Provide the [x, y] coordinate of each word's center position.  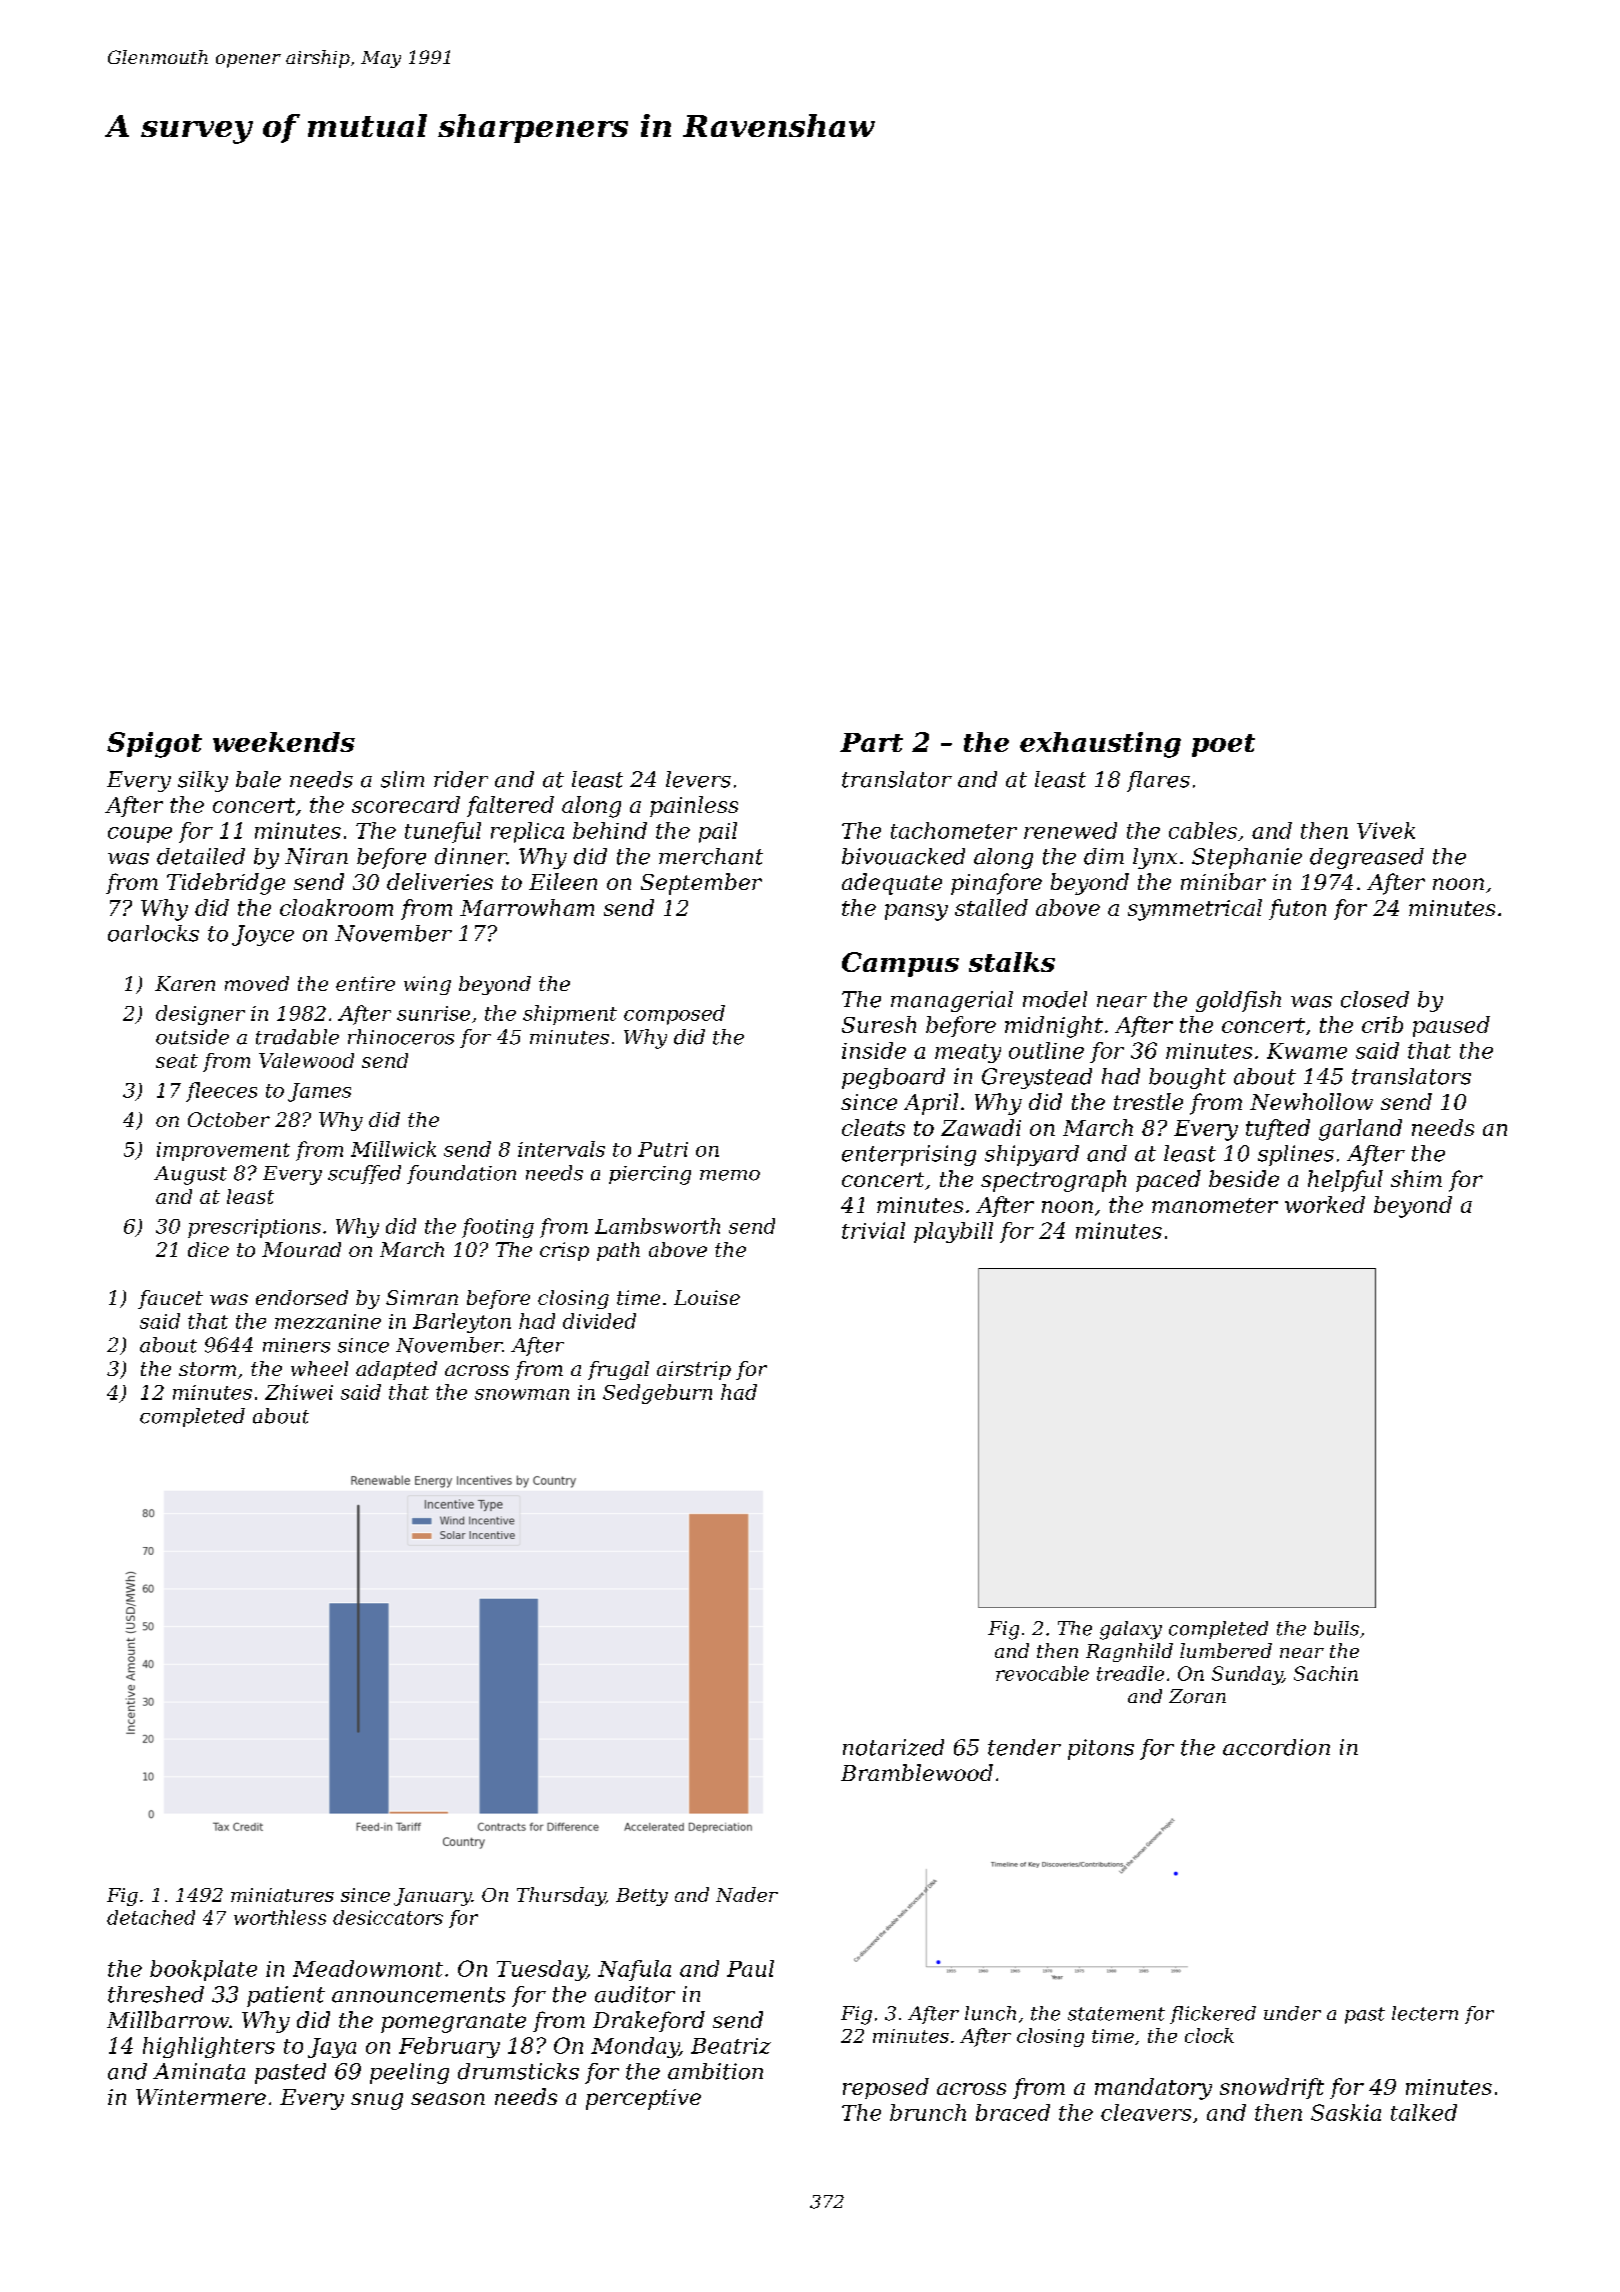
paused [1451, 1026]
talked [1424, 2112]
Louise [707, 1297]
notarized [893, 1747]
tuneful [443, 832]
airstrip [694, 1370]
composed [674, 1015]
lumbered [1226, 1650]
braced [1013, 2112]
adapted [396, 1370]
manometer [1215, 1205]
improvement [223, 1151]
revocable [1042, 1673]
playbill [953, 1232]
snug [377, 2101]
